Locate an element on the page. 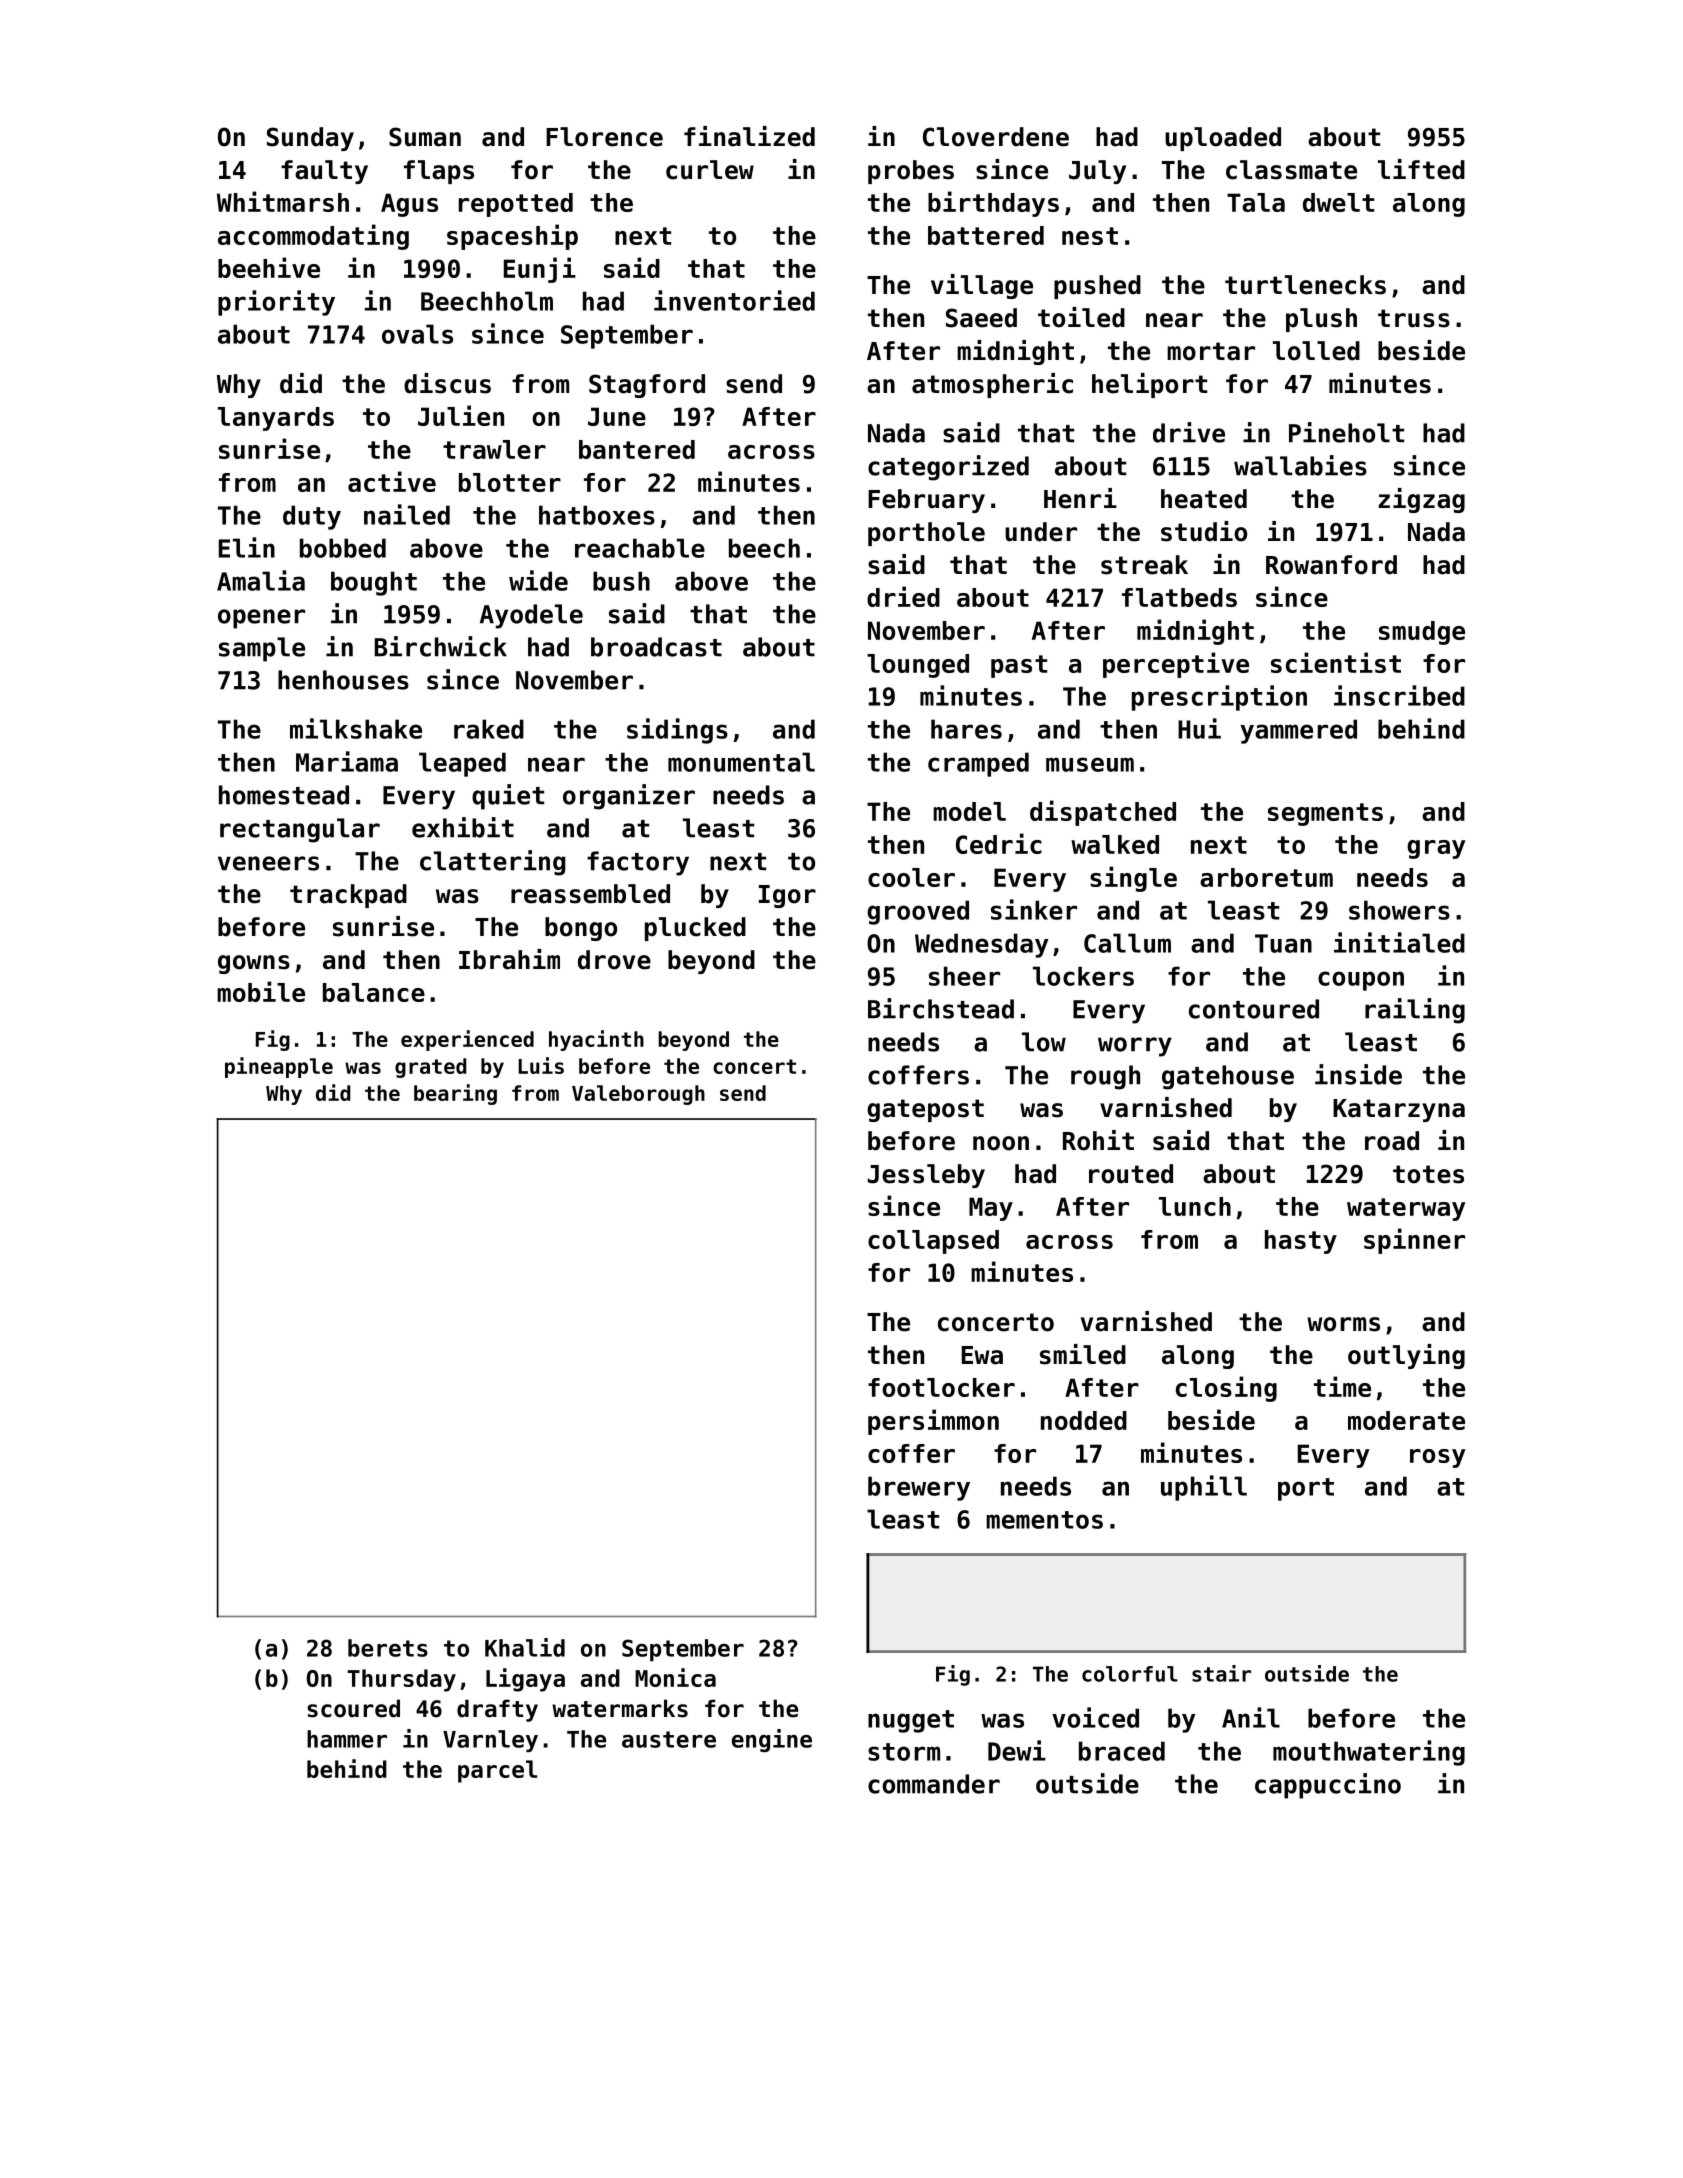 The width and height of the page is (1683, 2178). under is located at coordinates (1041, 532).
